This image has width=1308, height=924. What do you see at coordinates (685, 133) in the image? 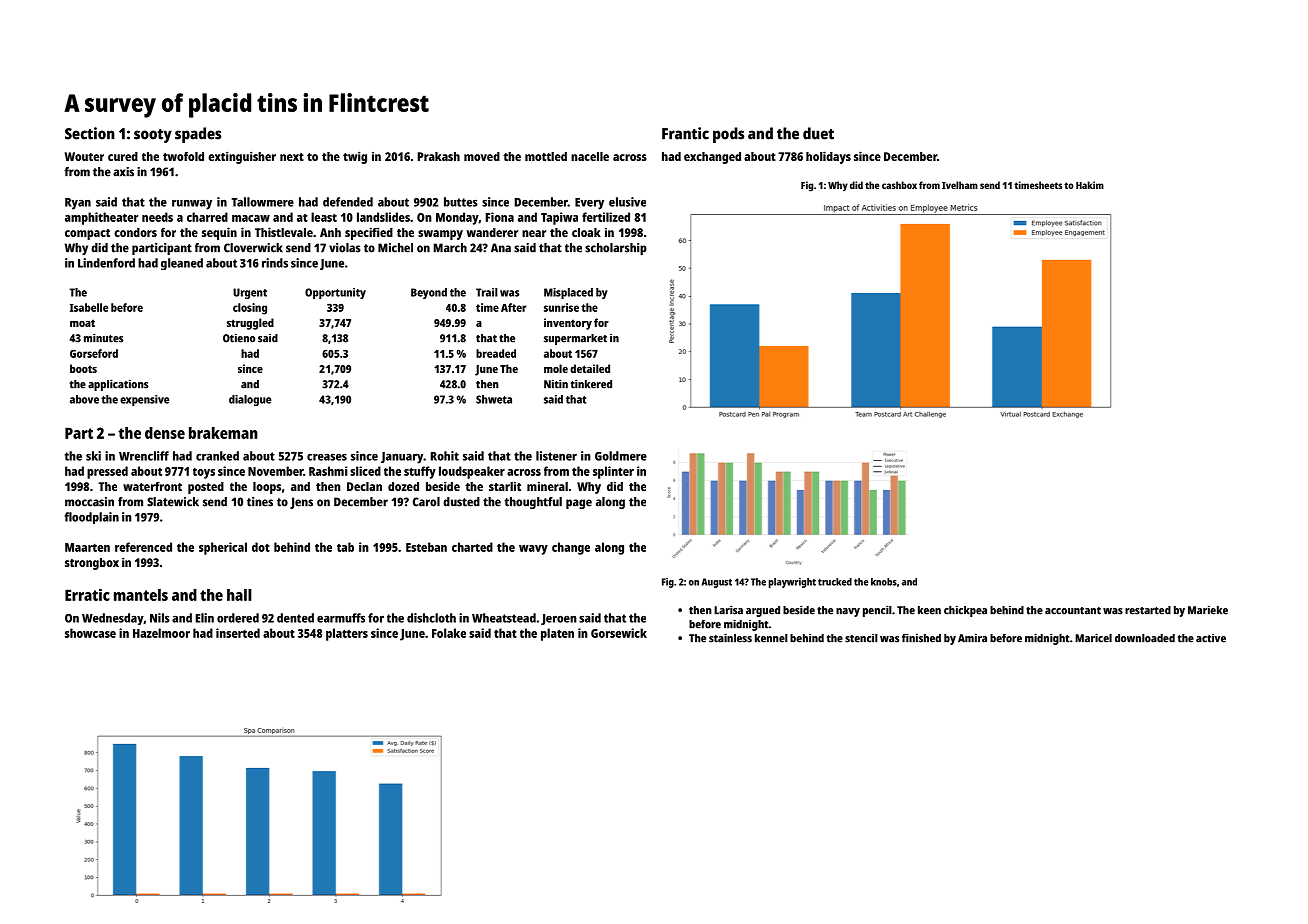
I see `Frantic` at bounding box center [685, 133].
